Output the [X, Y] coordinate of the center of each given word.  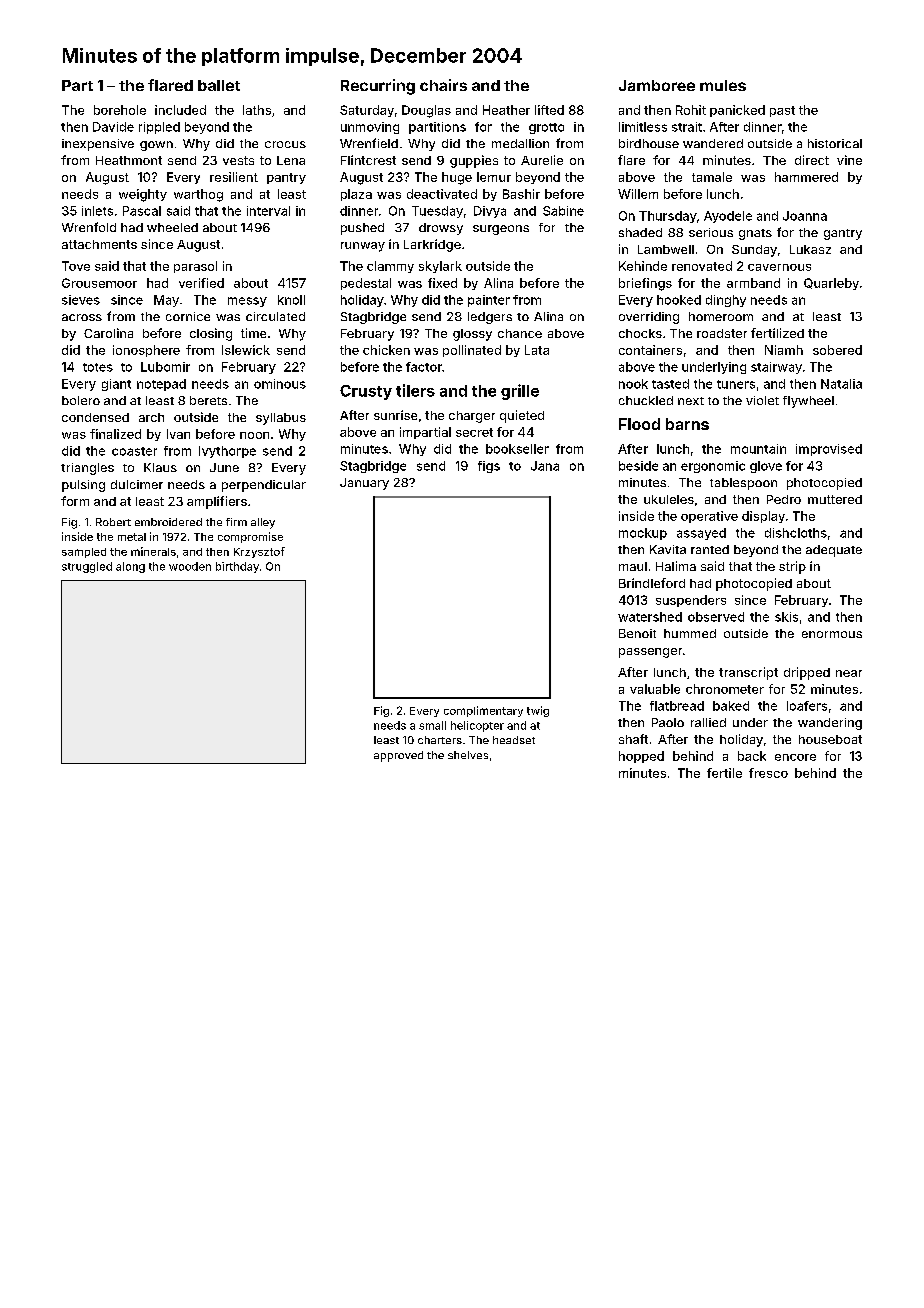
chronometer [725, 689]
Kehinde [643, 266]
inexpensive [98, 145]
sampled [84, 553]
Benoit [637, 633]
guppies [474, 161]
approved [398, 756]
